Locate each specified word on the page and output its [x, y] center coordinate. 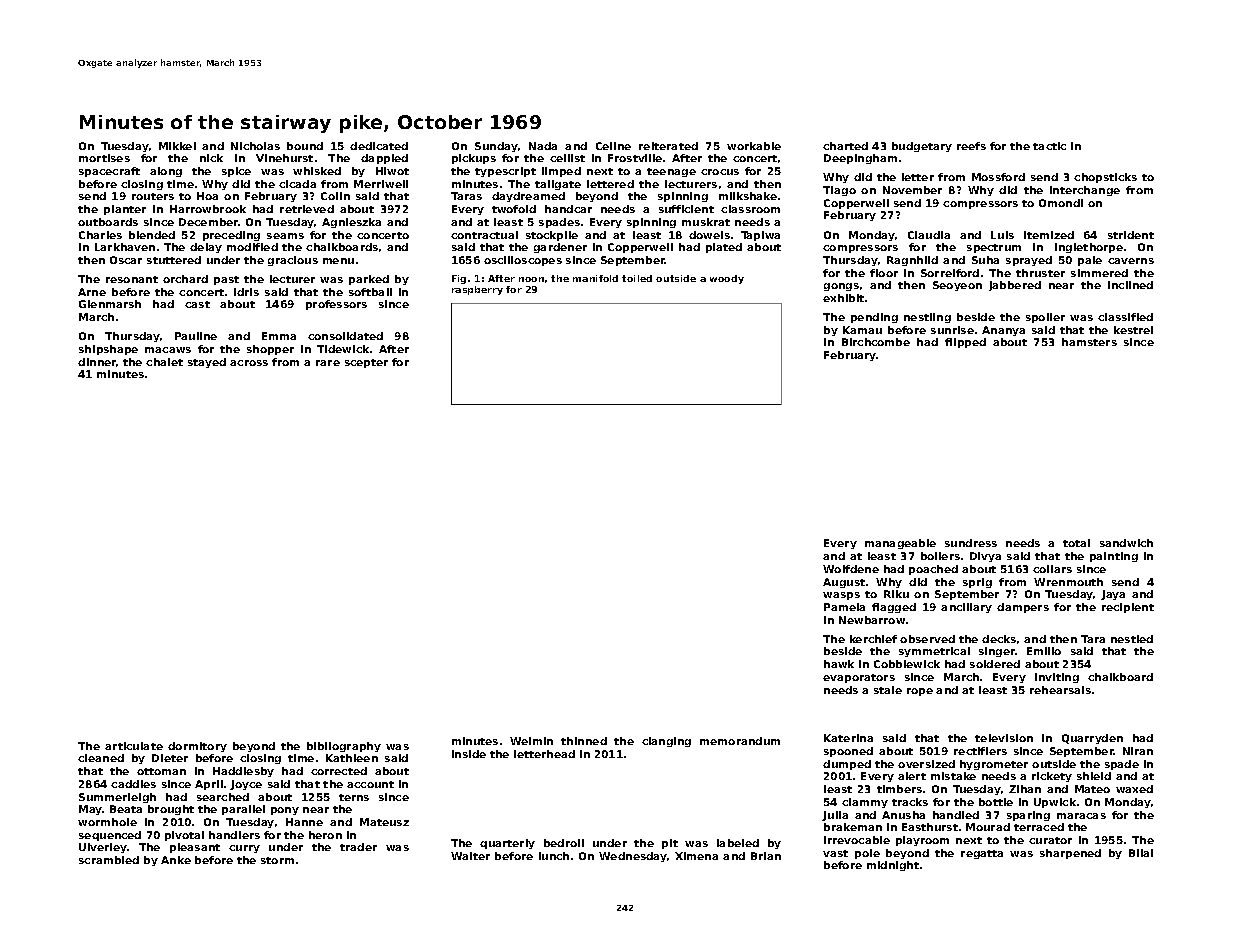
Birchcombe [876, 342]
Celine [613, 146]
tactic [1049, 146]
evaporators [859, 678]
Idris [246, 292]
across [249, 363]
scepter [366, 363]
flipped [965, 343]
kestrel [1133, 330]
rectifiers [980, 751]
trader [358, 847]
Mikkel [177, 146]
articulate [134, 746]
